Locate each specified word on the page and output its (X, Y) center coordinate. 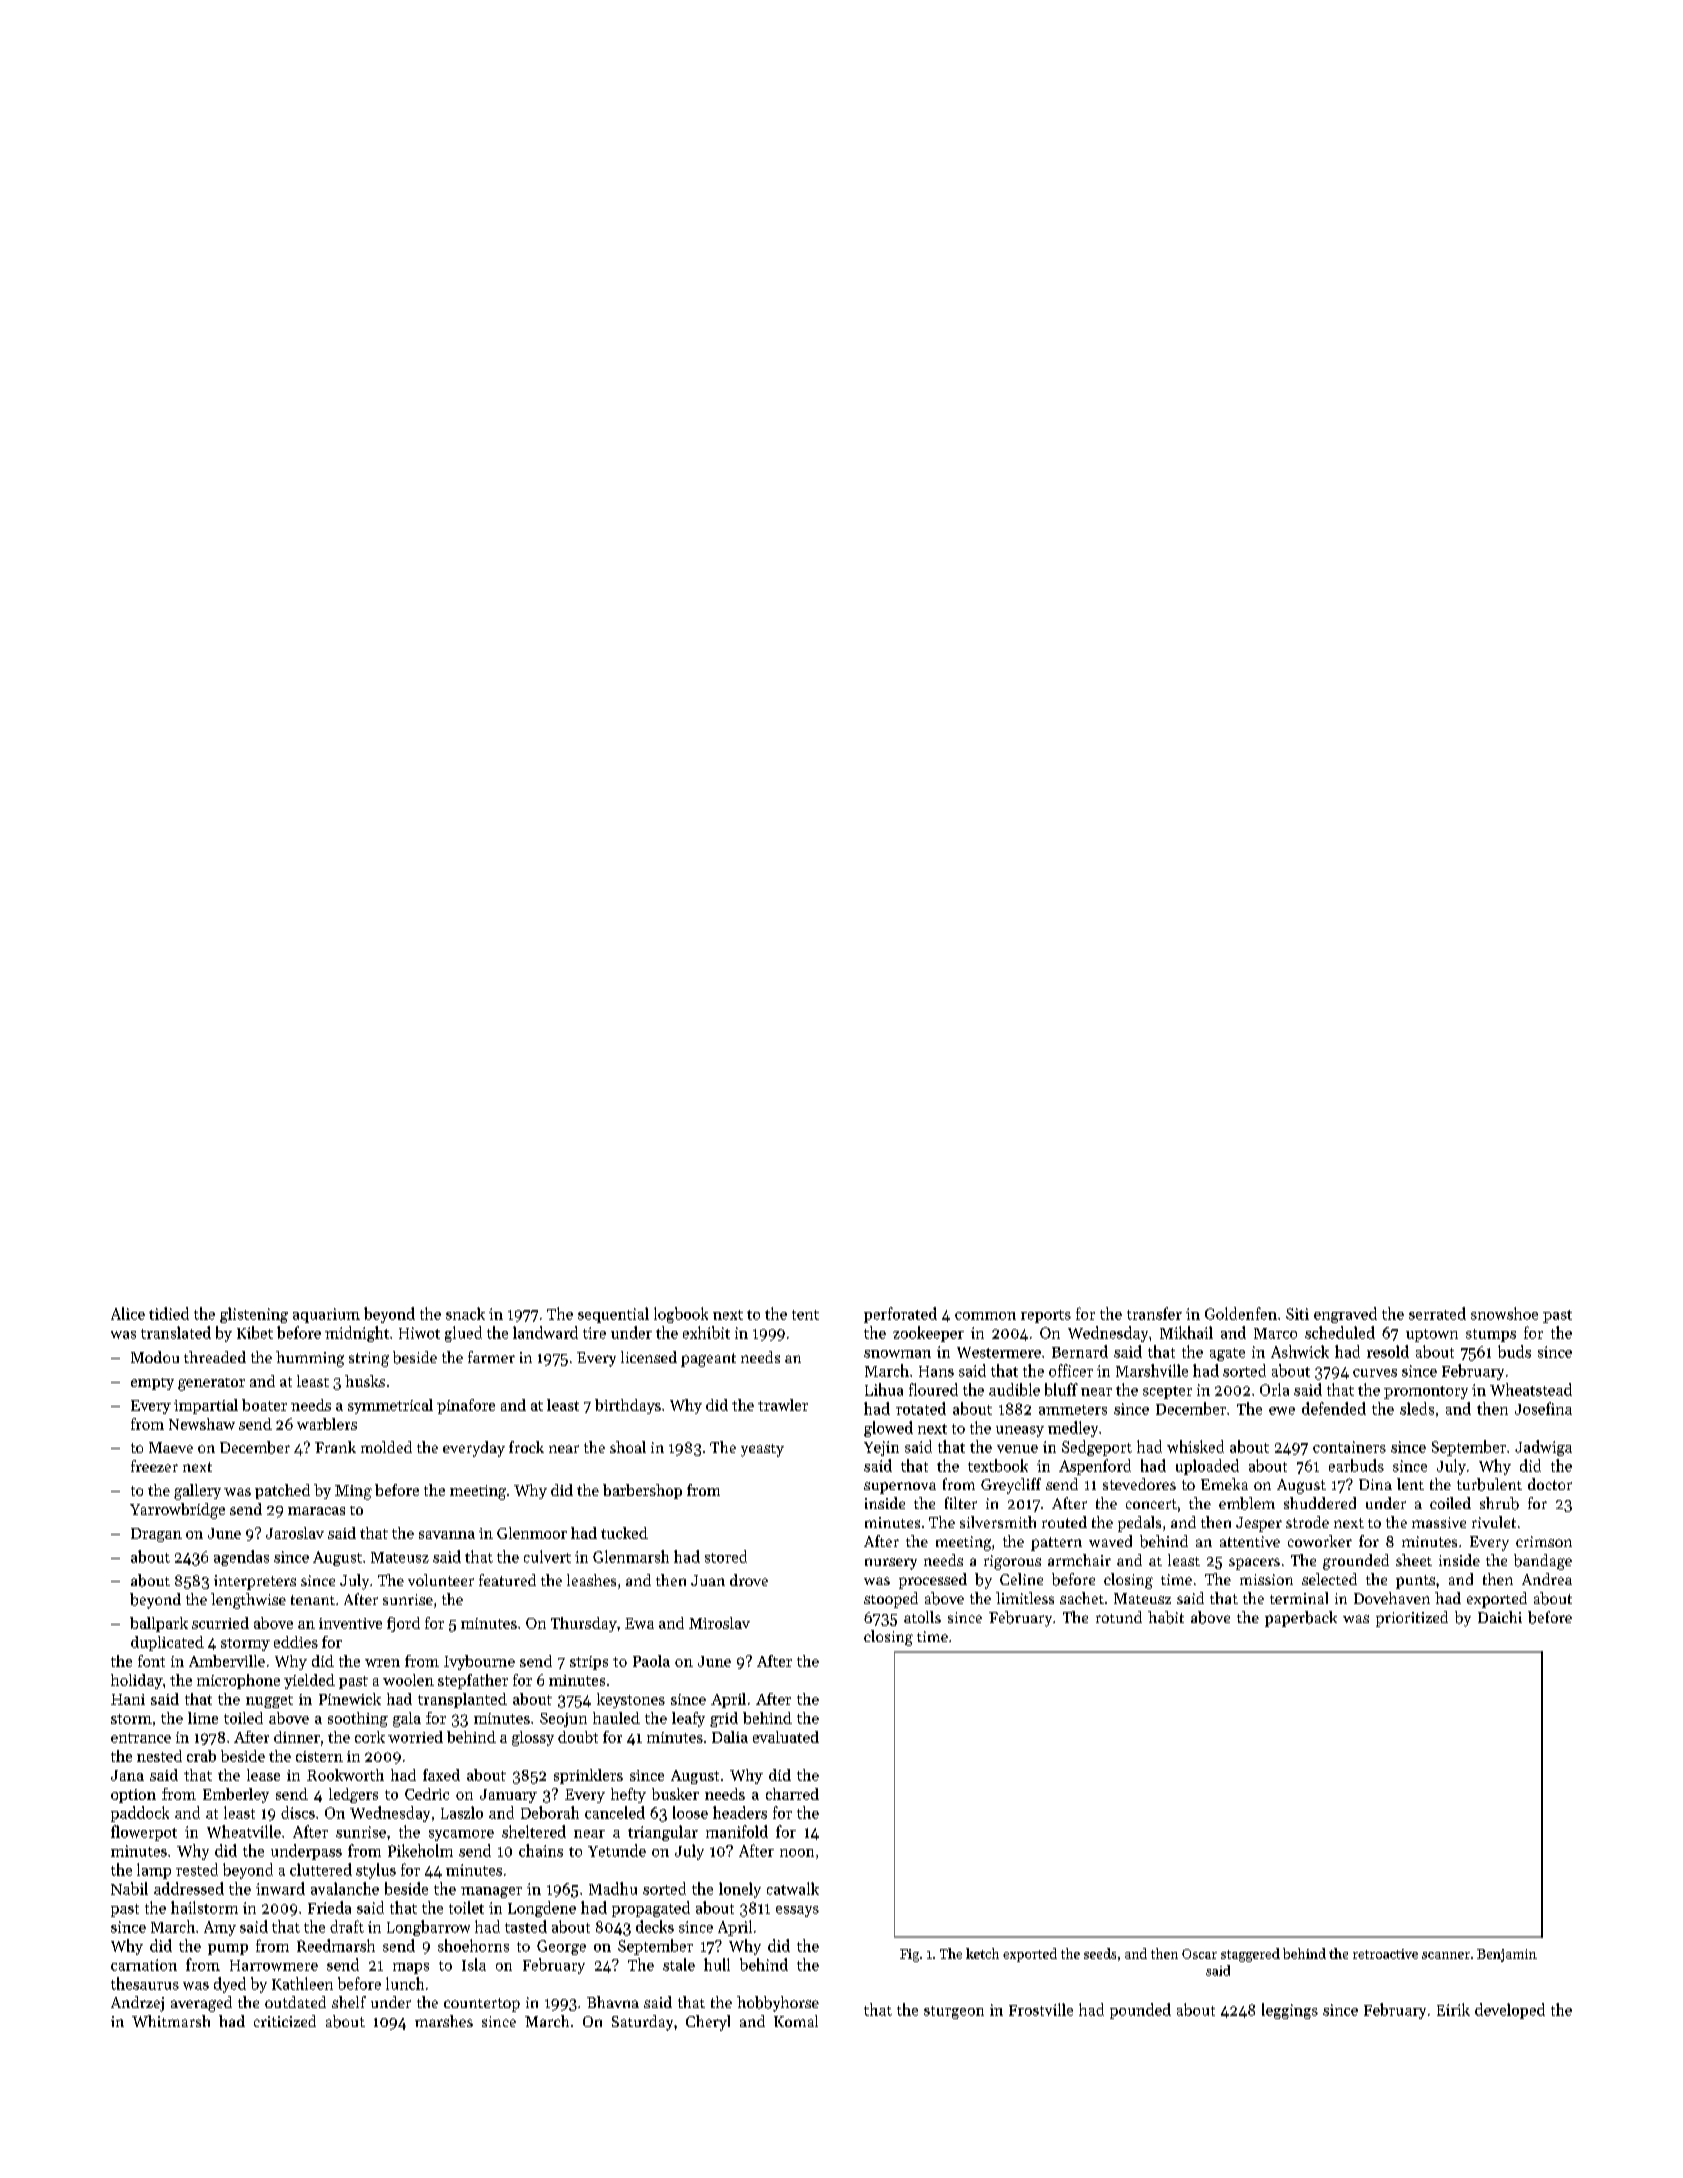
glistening (254, 1315)
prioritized (1412, 1619)
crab (201, 1756)
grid (724, 1719)
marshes (444, 2021)
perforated (900, 1315)
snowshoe (1504, 1313)
